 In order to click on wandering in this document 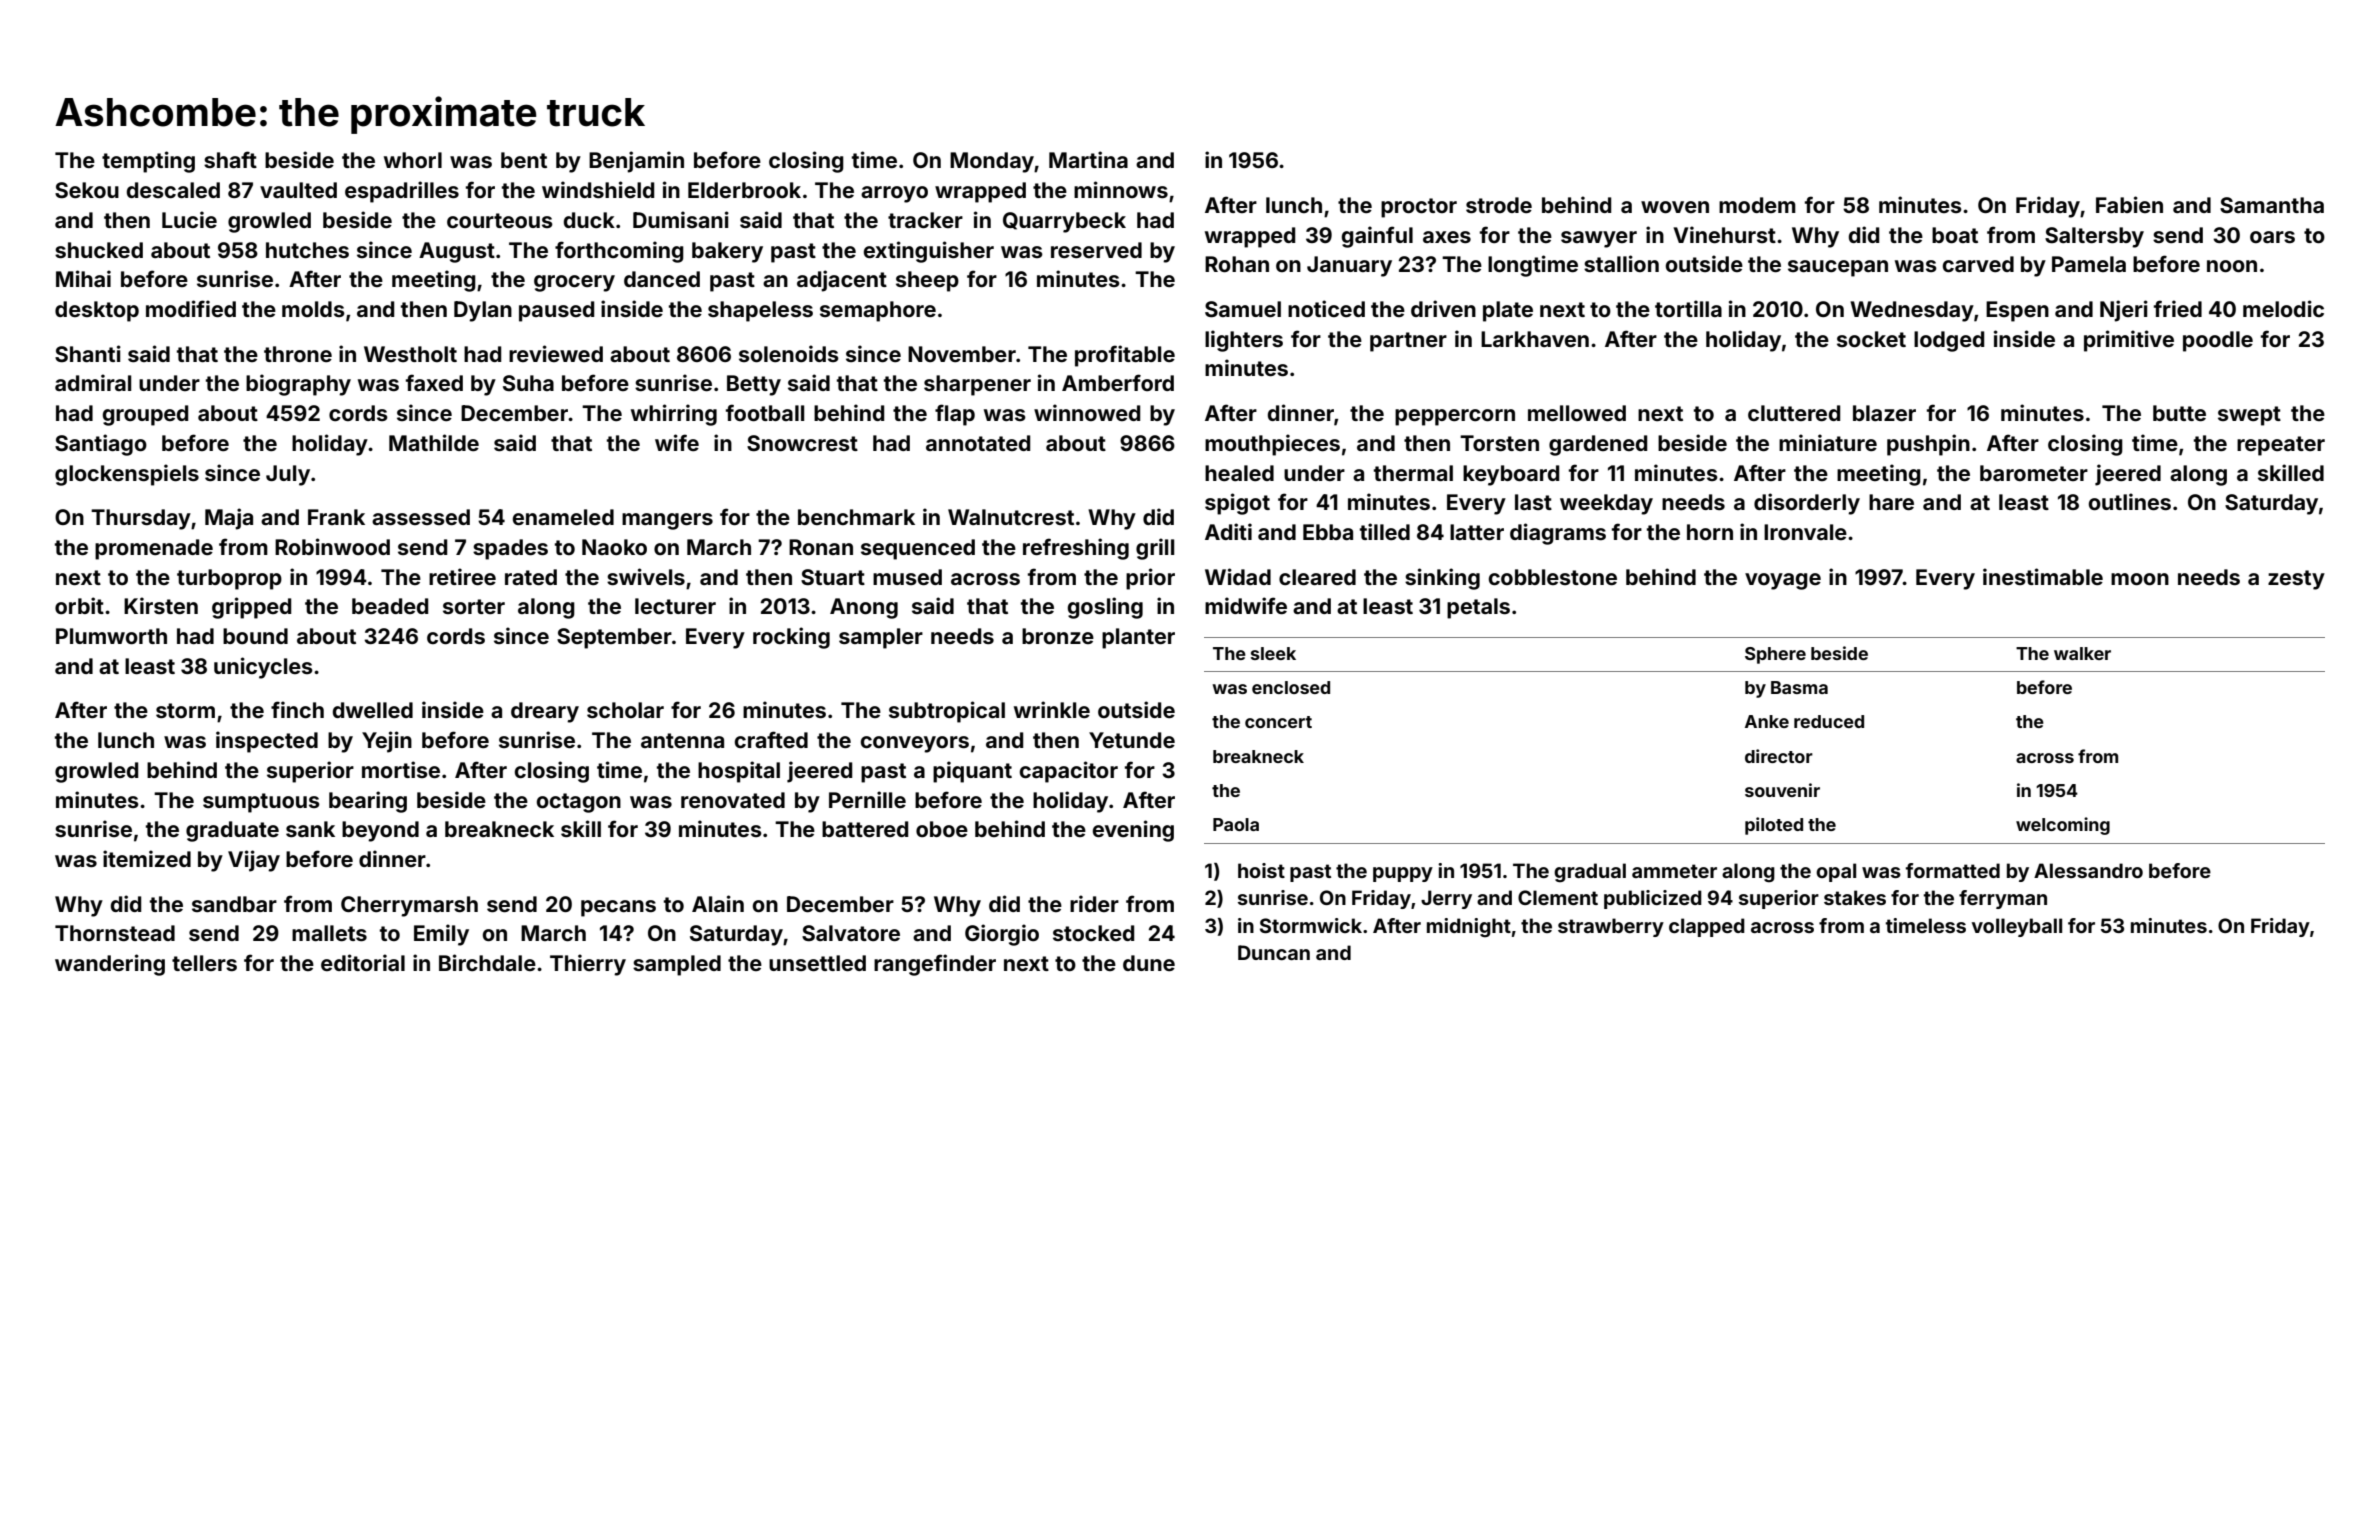, I will do `click(110, 965)`.
